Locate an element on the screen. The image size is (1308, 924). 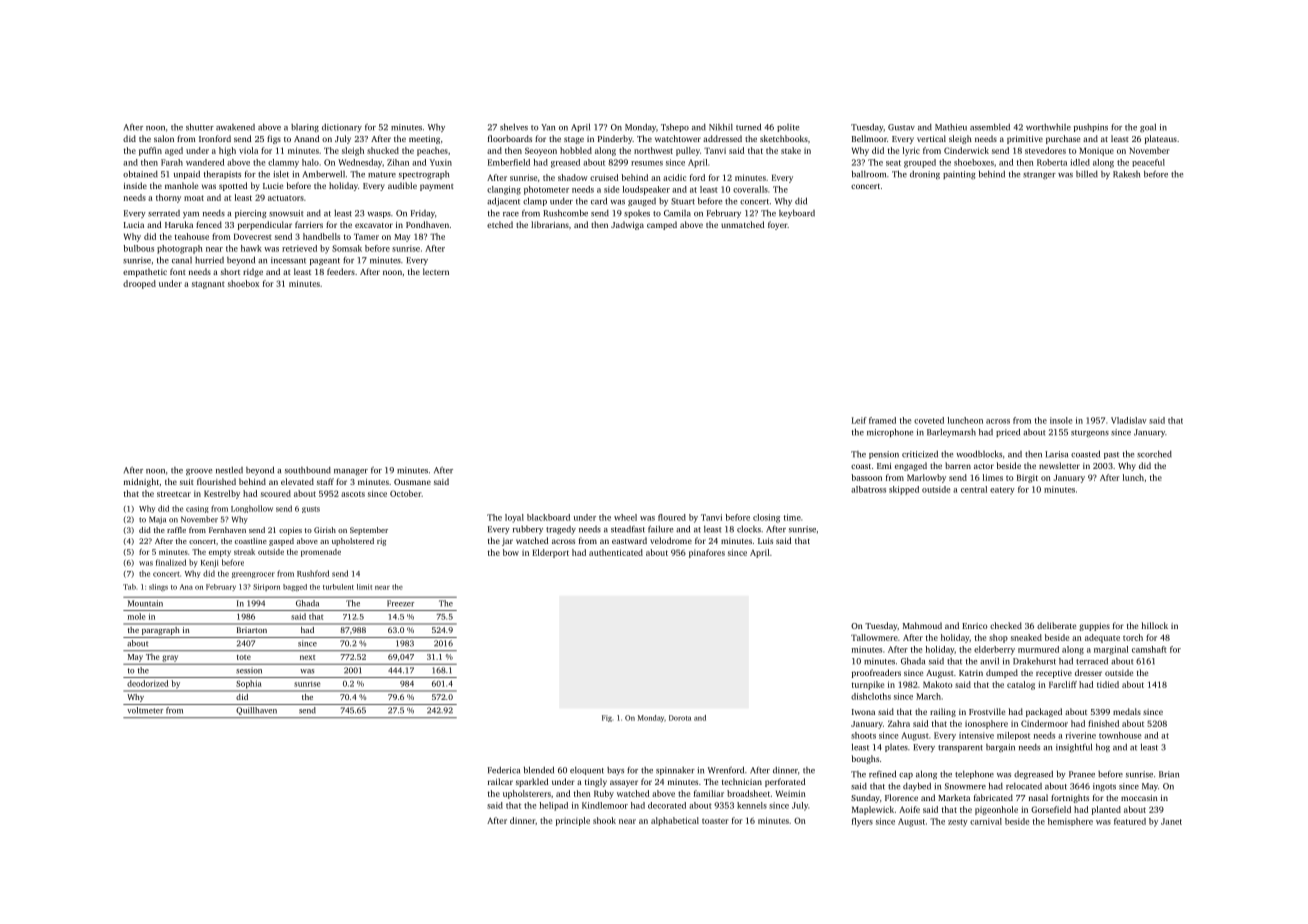
droning is located at coordinates (925, 175).
